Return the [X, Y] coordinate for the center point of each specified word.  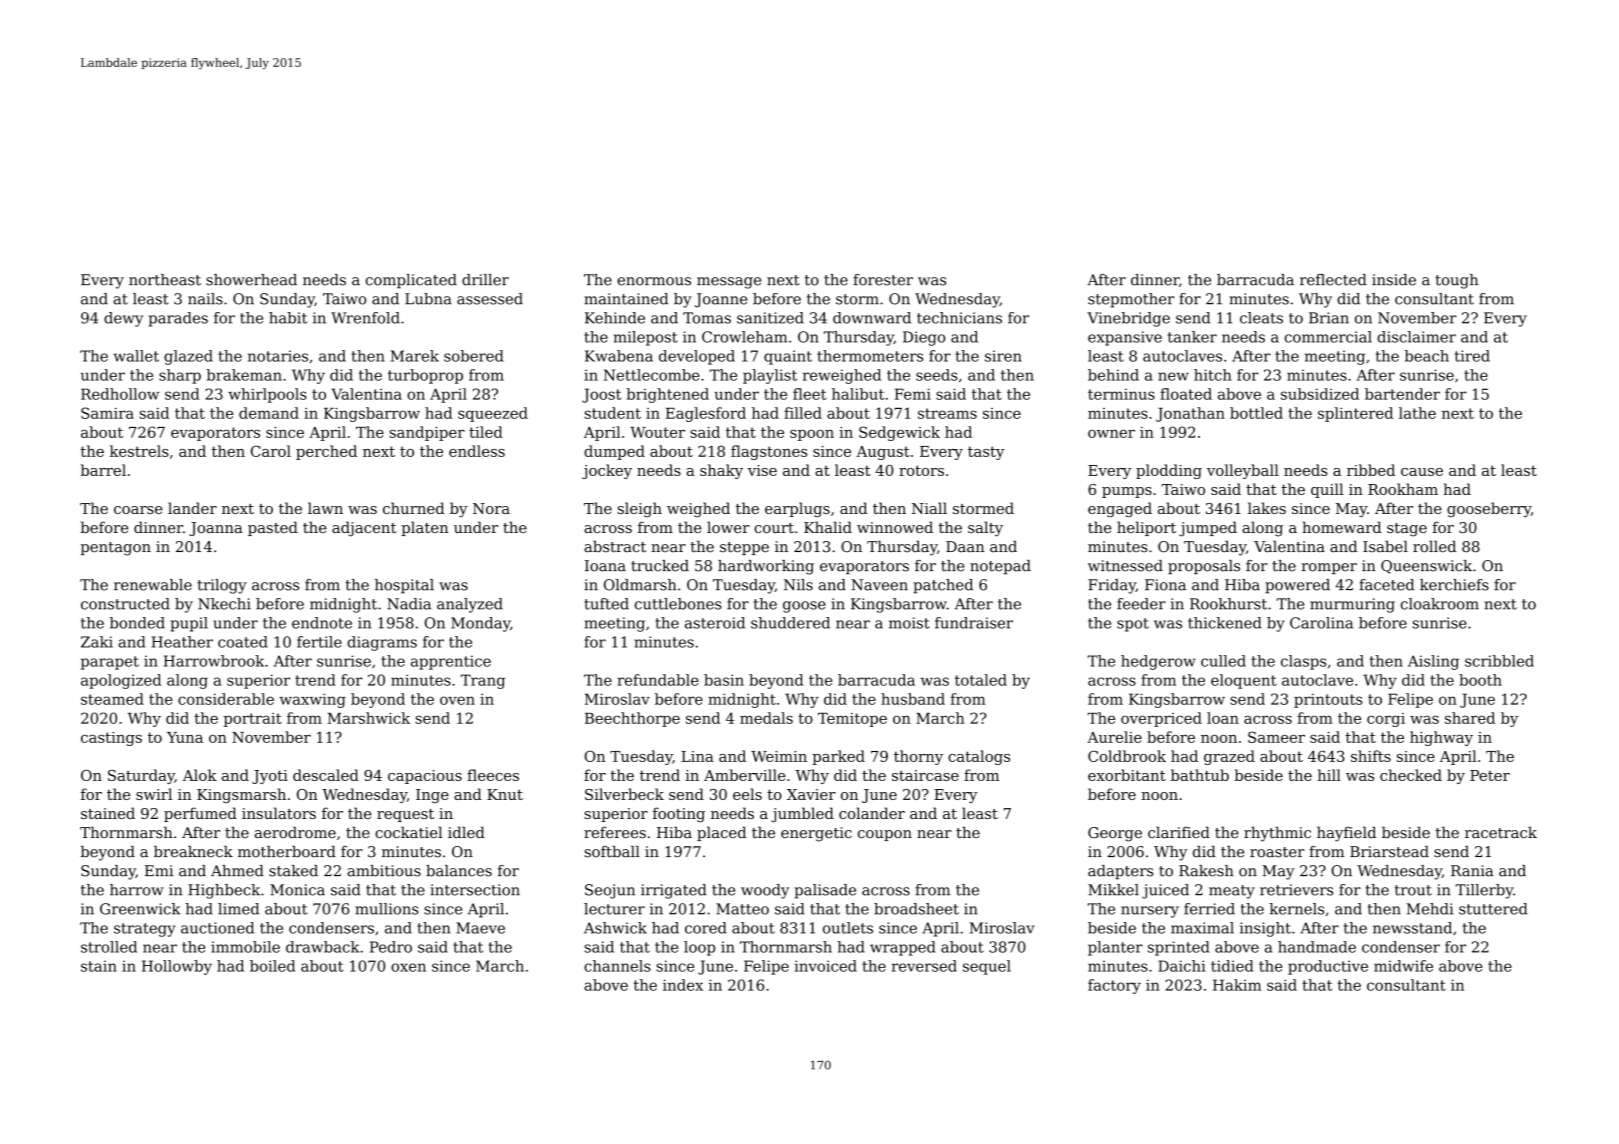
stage [1407, 530]
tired [1472, 356]
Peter [1490, 775]
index [683, 985]
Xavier [811, 794]
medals [766, 718]
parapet [110, 663]
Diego [924, 338]
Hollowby [177, 967]
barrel [103, 470]
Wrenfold [365, 318]
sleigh [640, 509]
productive [1328, 967]
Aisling [1433, 662]
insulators [279, 813]
